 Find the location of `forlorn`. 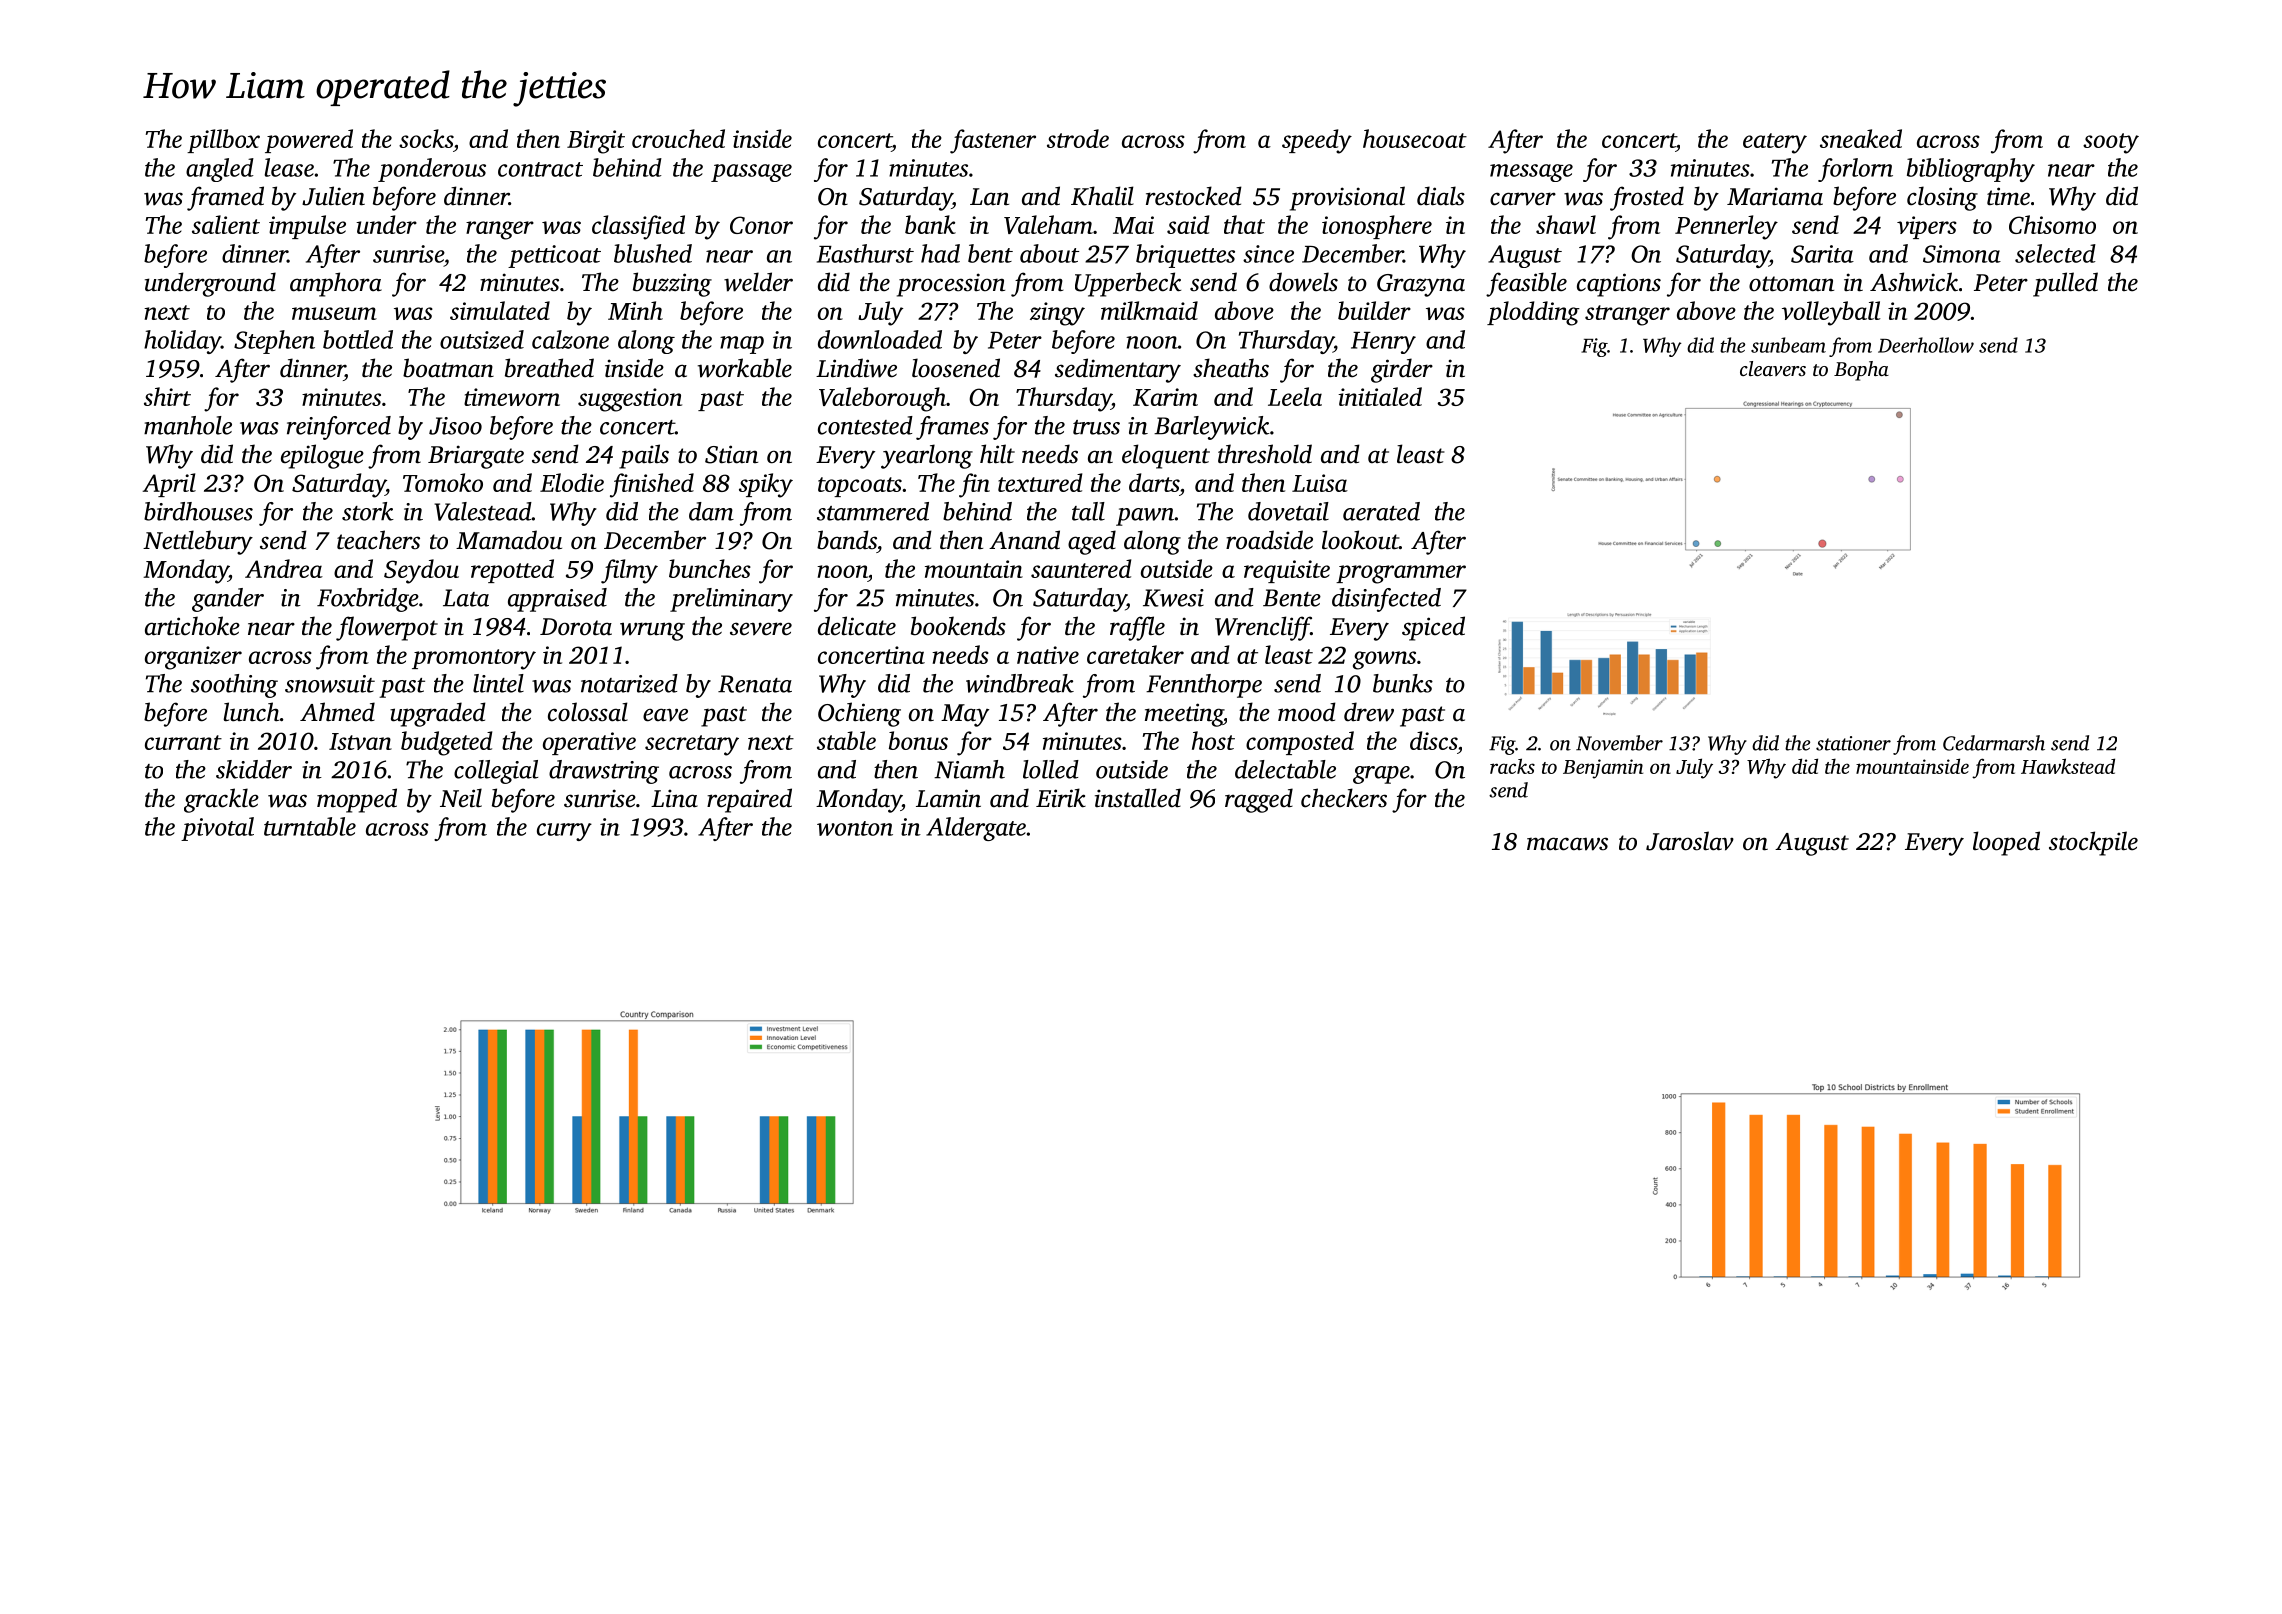

forlorn is located at coordinates (1855, 170).
